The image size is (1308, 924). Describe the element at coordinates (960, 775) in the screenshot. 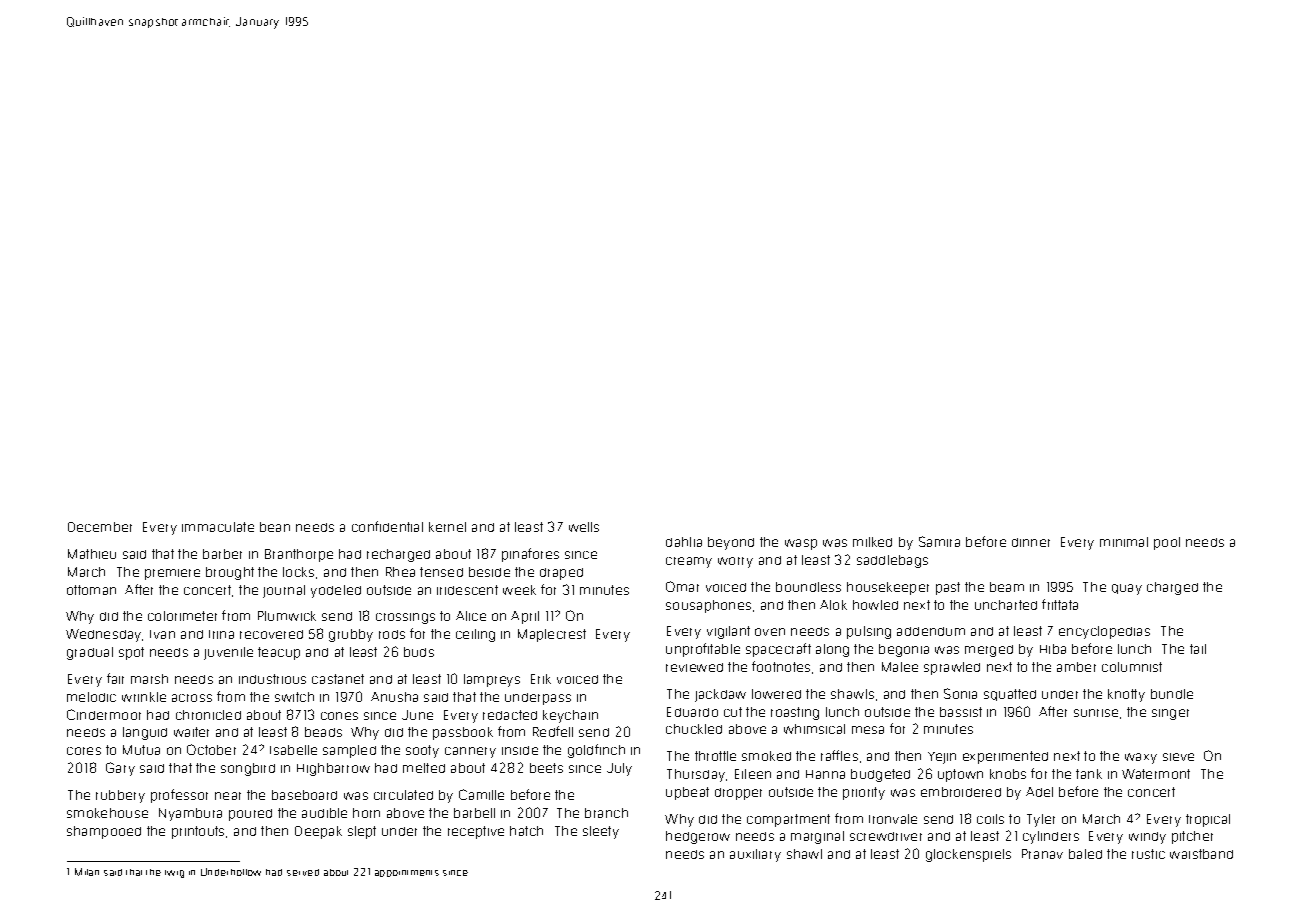

I see `uptown` at that location.
